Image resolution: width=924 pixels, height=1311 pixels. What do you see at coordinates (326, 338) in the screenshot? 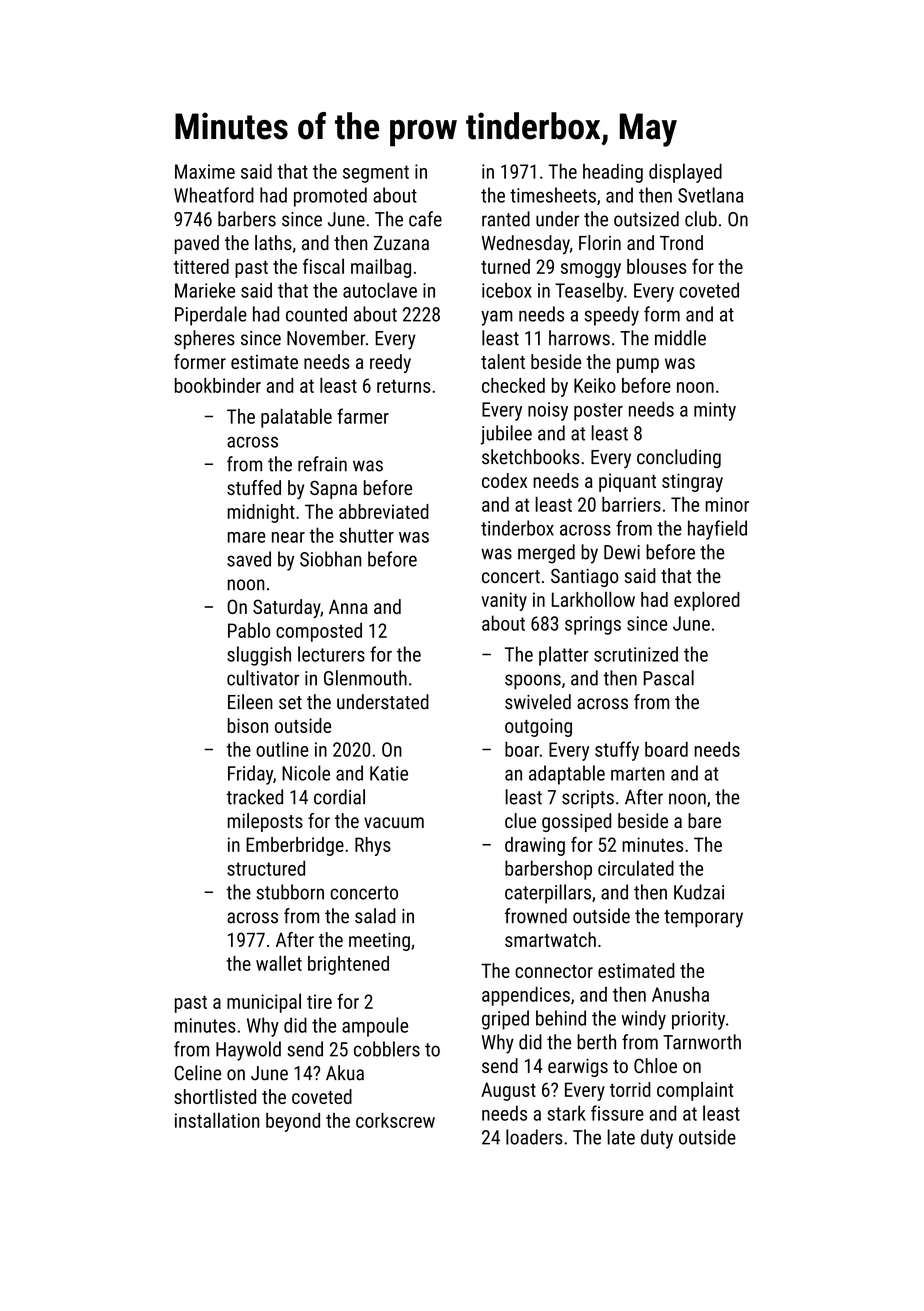
I see `November` at bounding box center [326, 338].
